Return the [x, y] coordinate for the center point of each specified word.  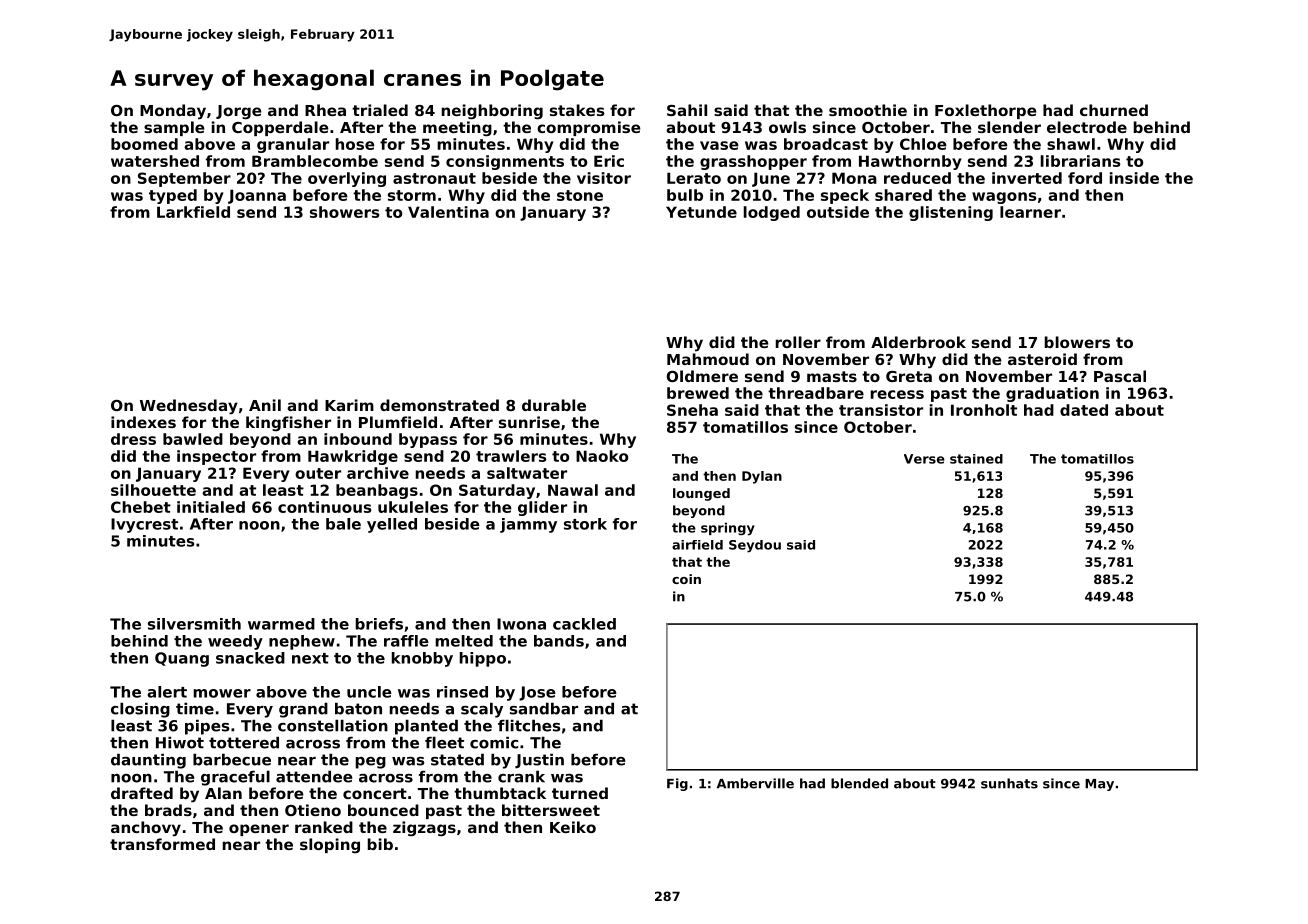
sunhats [1009, 783]
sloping [330, 845]
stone [580, 195]
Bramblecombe [315, 161]
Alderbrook [918, 342]
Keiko [573, 827]
